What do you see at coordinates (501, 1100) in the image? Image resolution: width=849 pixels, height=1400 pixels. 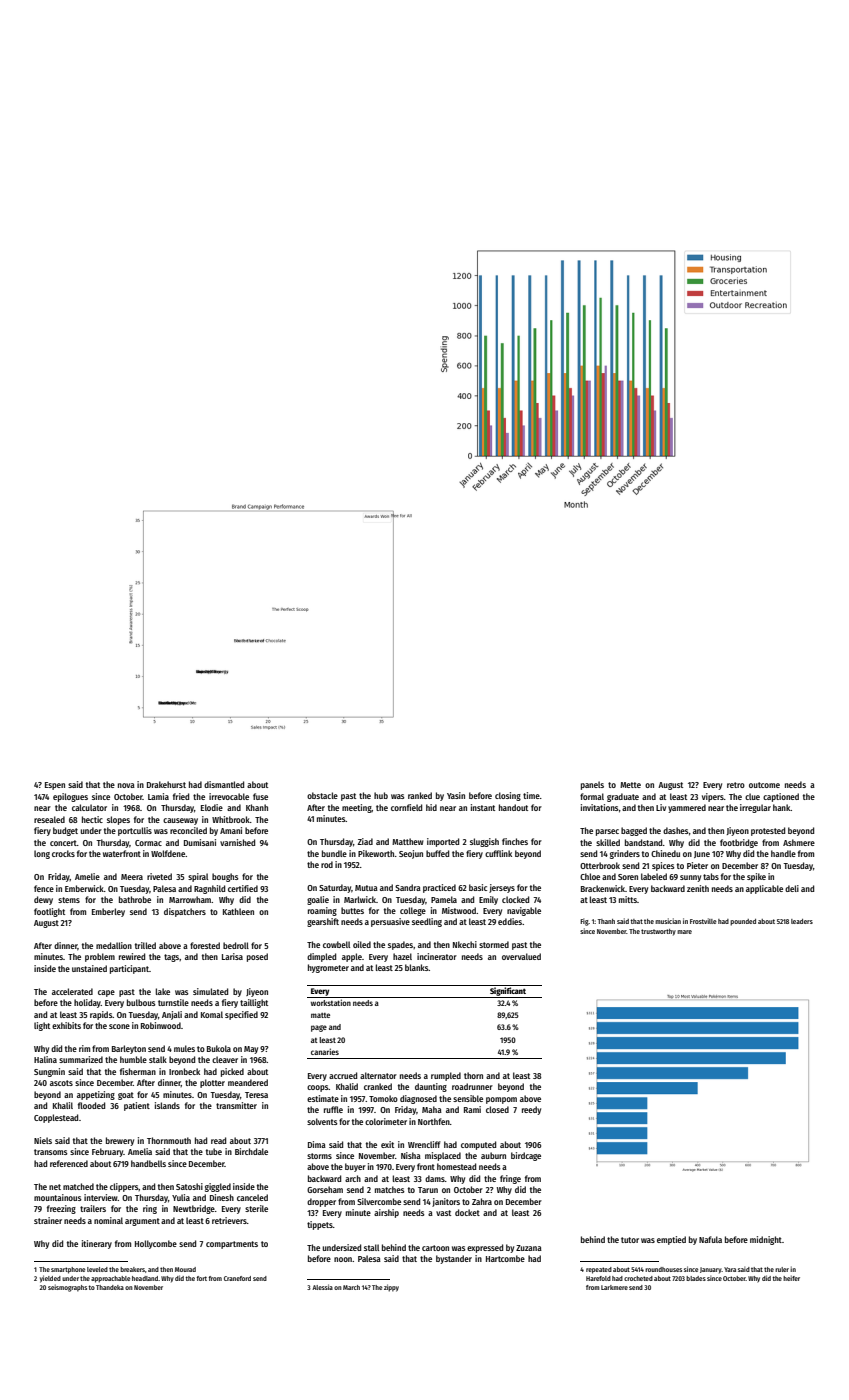 I see `pompom` at bounding box center [501, 1100].
